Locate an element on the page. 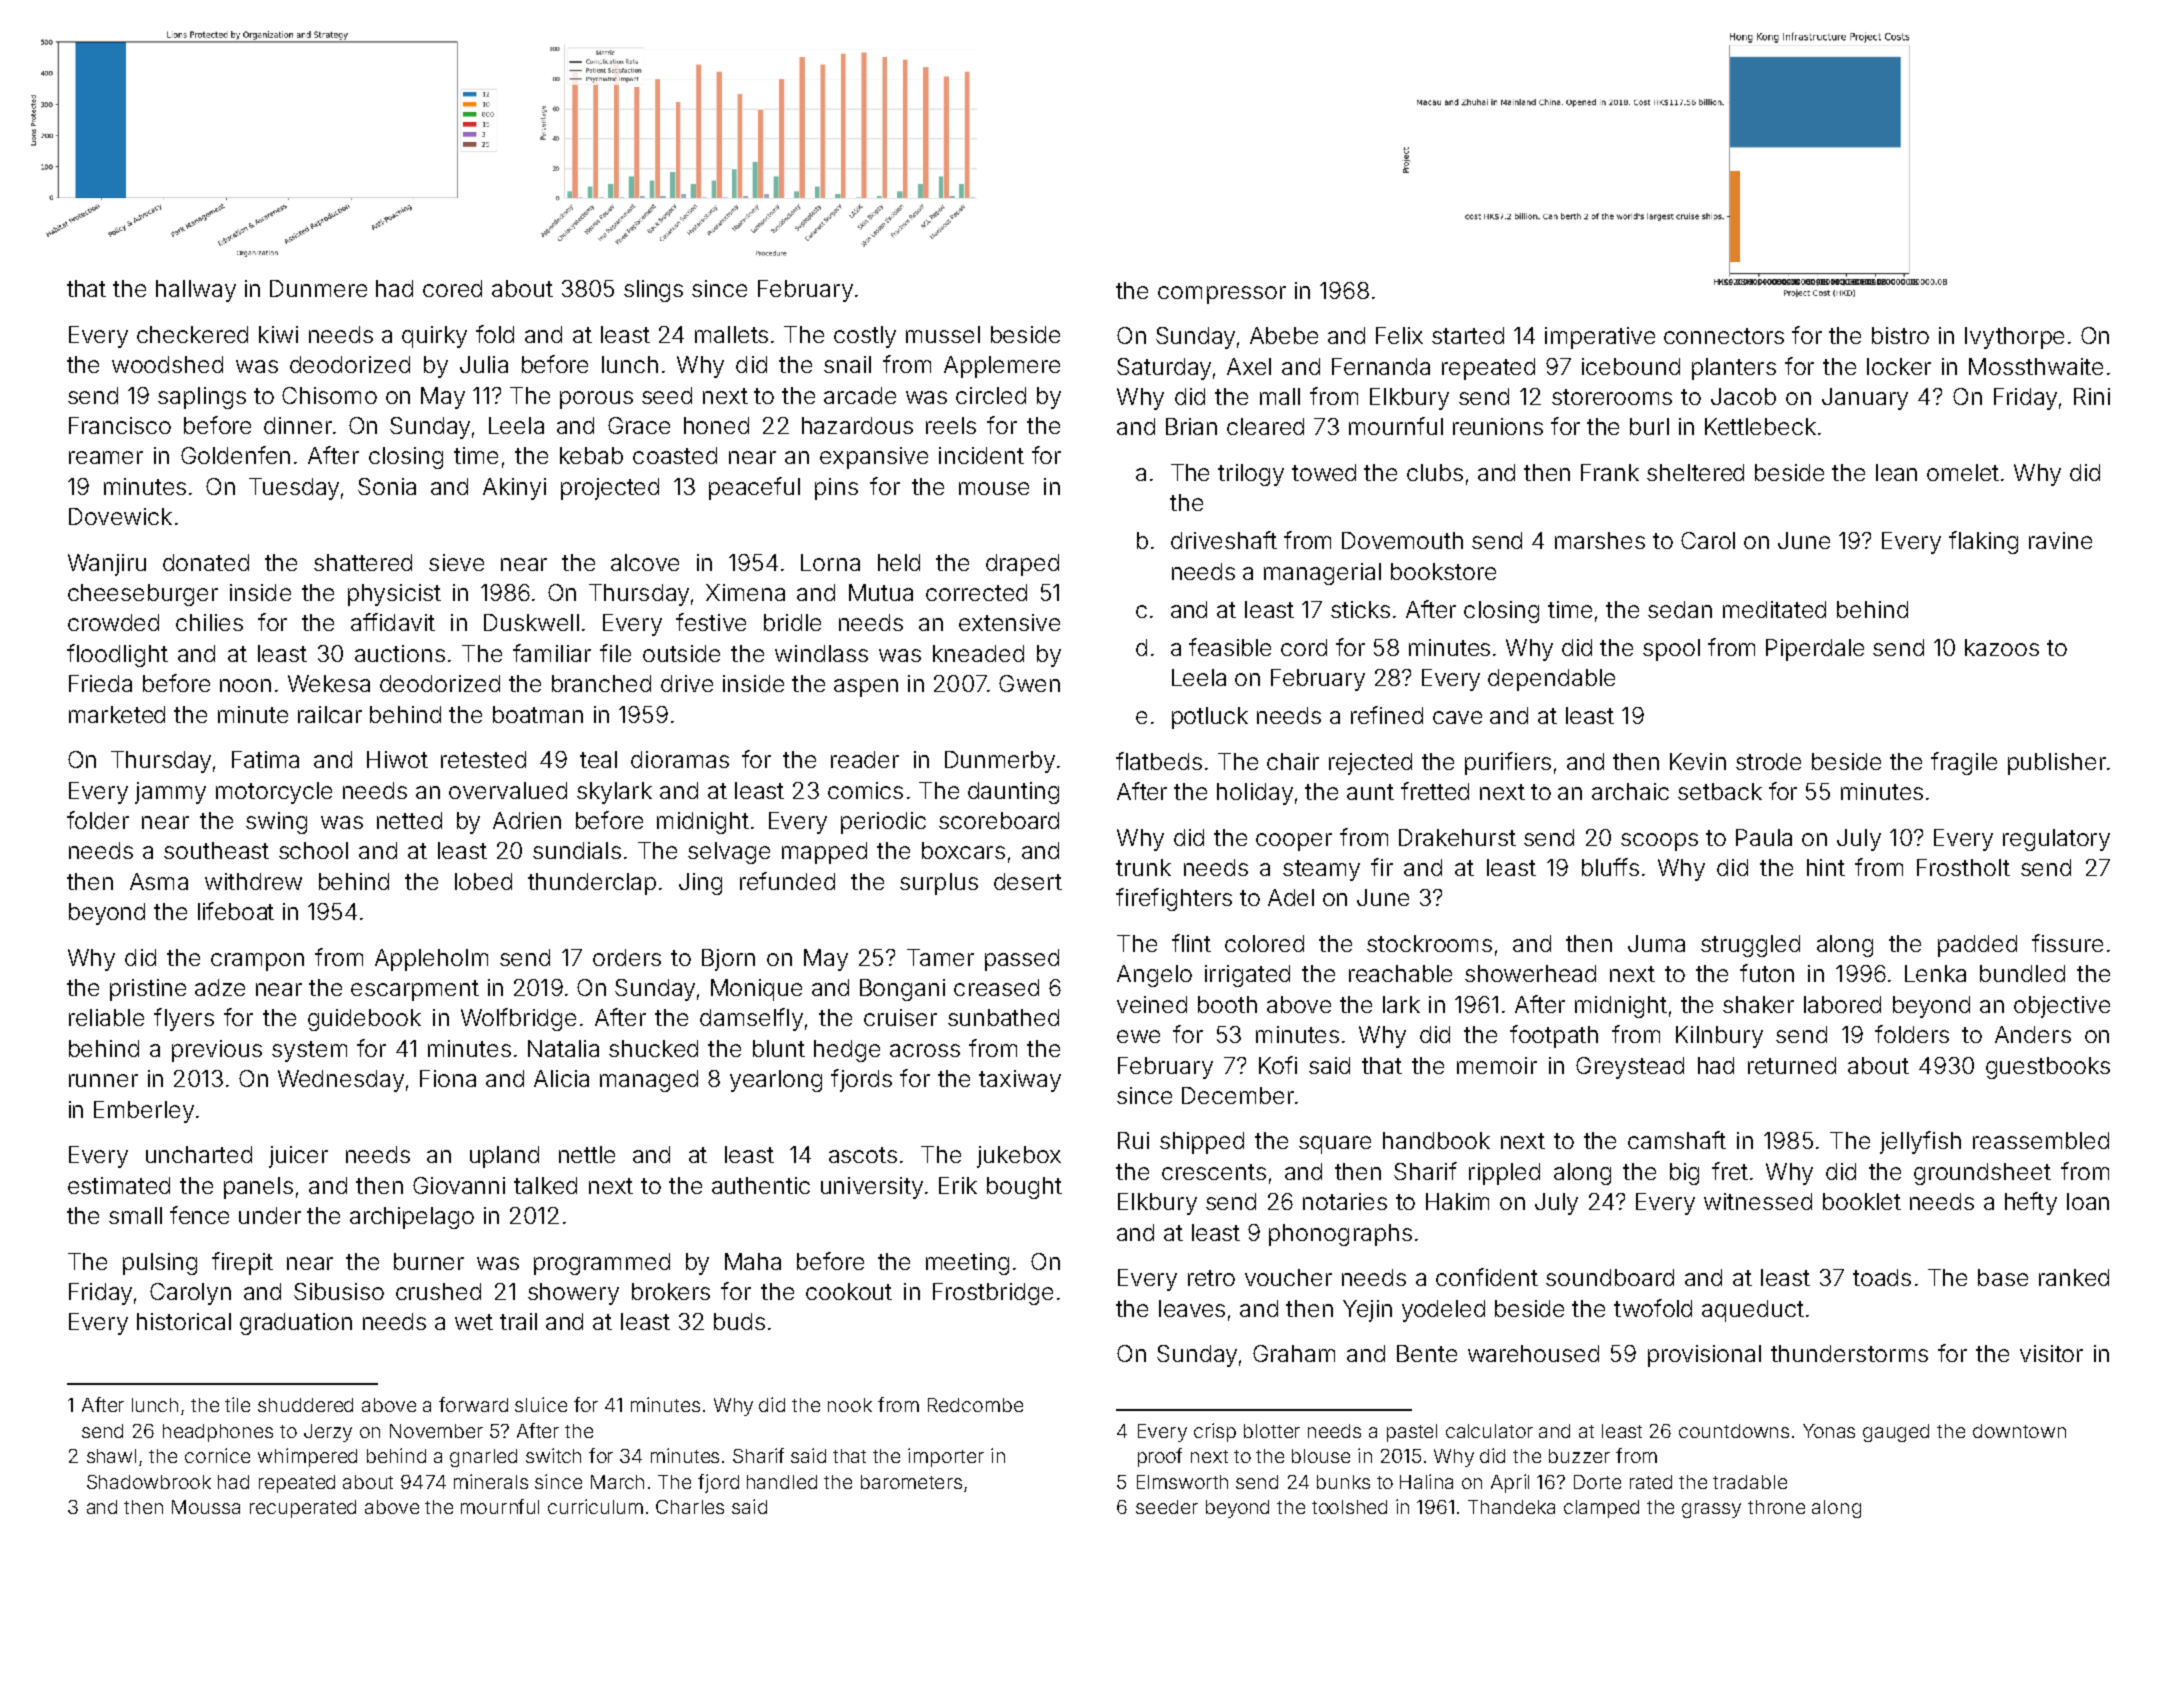 The width and height of the image is (2178, 1683). archaic is located at coordinates (1630, 791).
